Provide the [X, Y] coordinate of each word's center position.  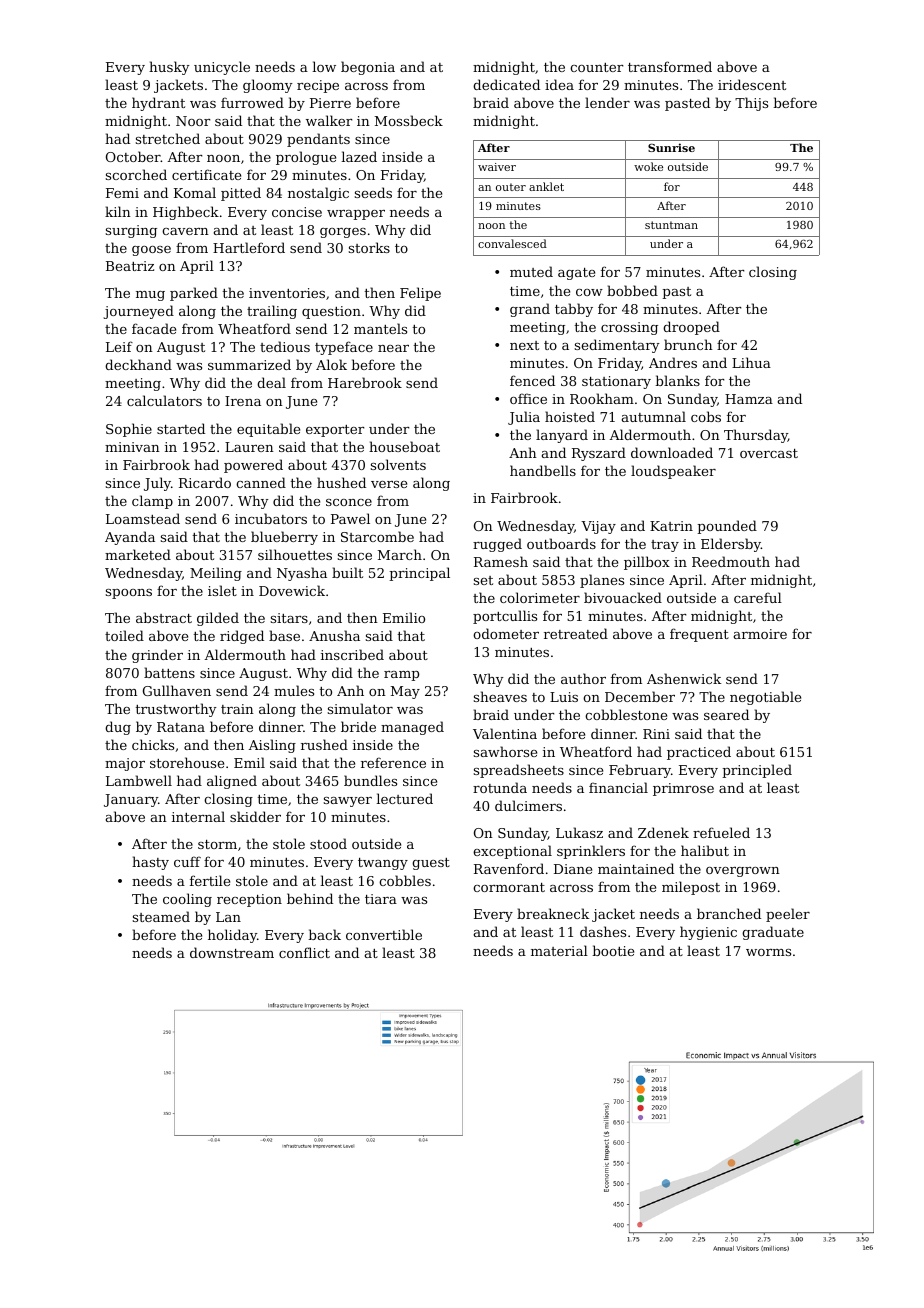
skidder [255, 816]
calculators [164, 400]
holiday [232, 936]
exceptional [512, 852]
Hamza [749, 399]
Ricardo [205, 482]
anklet [546, 186]
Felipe [420, 294]
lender [607, 102]
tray [665, 546]
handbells [543, 470]
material [559, 950]
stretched [168, 138]
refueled [721, 832]
